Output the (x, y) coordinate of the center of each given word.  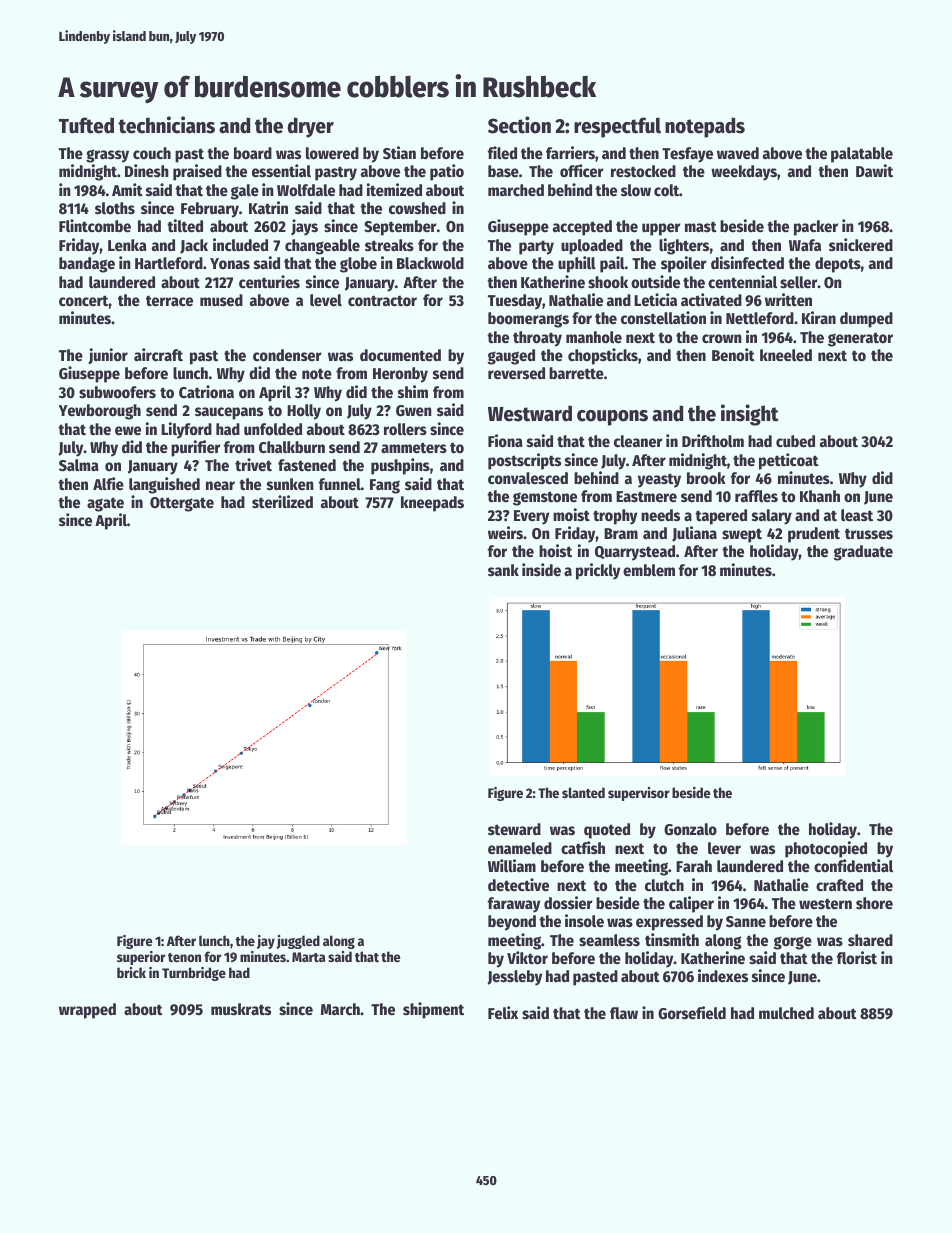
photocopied (826, 849)
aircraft (158, 354)
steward (514, 829)
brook (706, 478)
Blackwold (430, 263)
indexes (723, 976)
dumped (866, 320)
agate (105, 504)
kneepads (432, 504)
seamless (609, 940)
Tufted (86, 125)
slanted (583, 792)
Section (519, 125)
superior (141, 958)
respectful (617, 127)
